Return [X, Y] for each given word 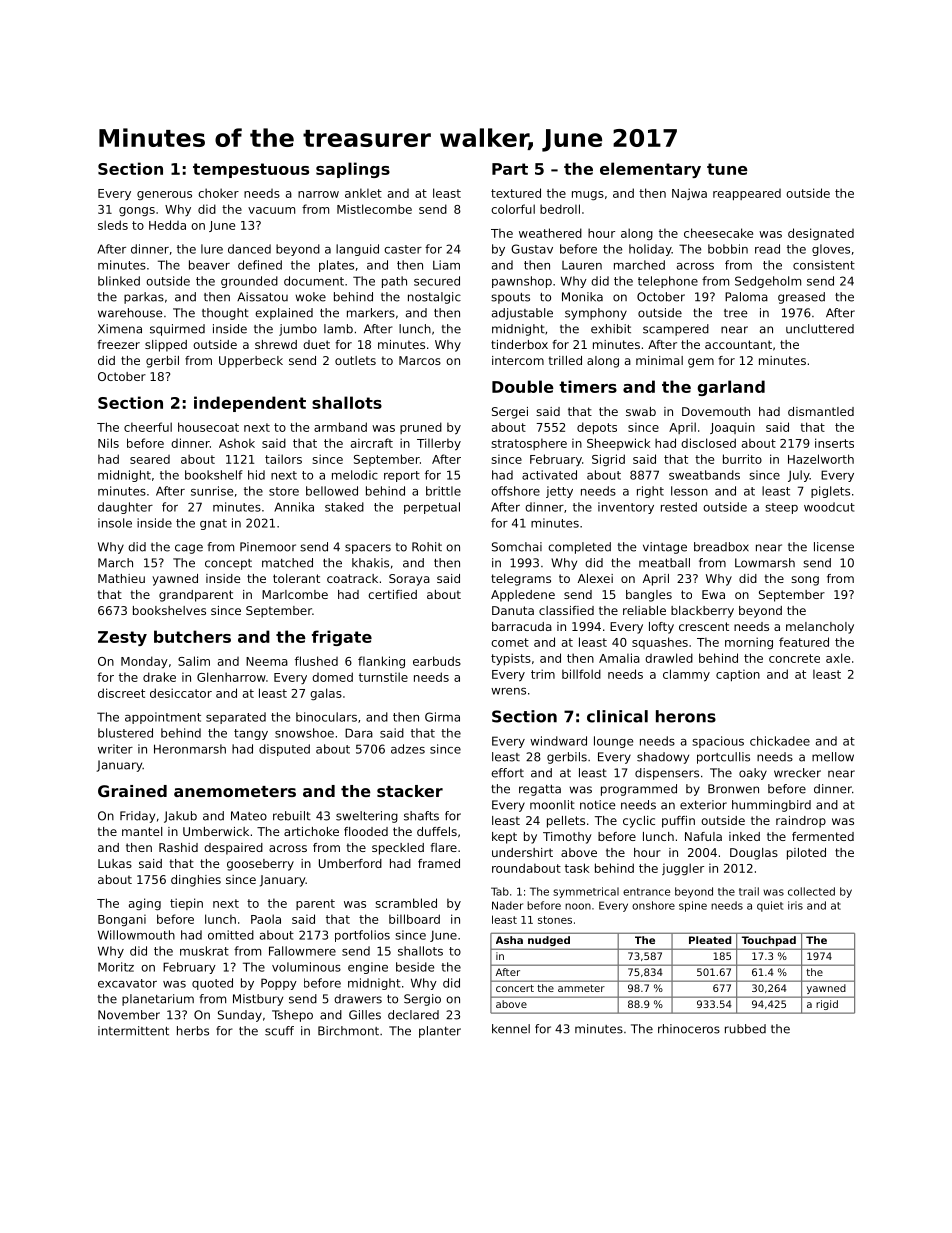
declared [413, 1015]
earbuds [437, 661]
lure [212, 249]
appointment [163, 718]
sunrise [212, 491]
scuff [279, 1031]
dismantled [821, 411]
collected [811, 891]
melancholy [820, 628]
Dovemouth [716, 411]
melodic [355, 475]
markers [371, 313]
